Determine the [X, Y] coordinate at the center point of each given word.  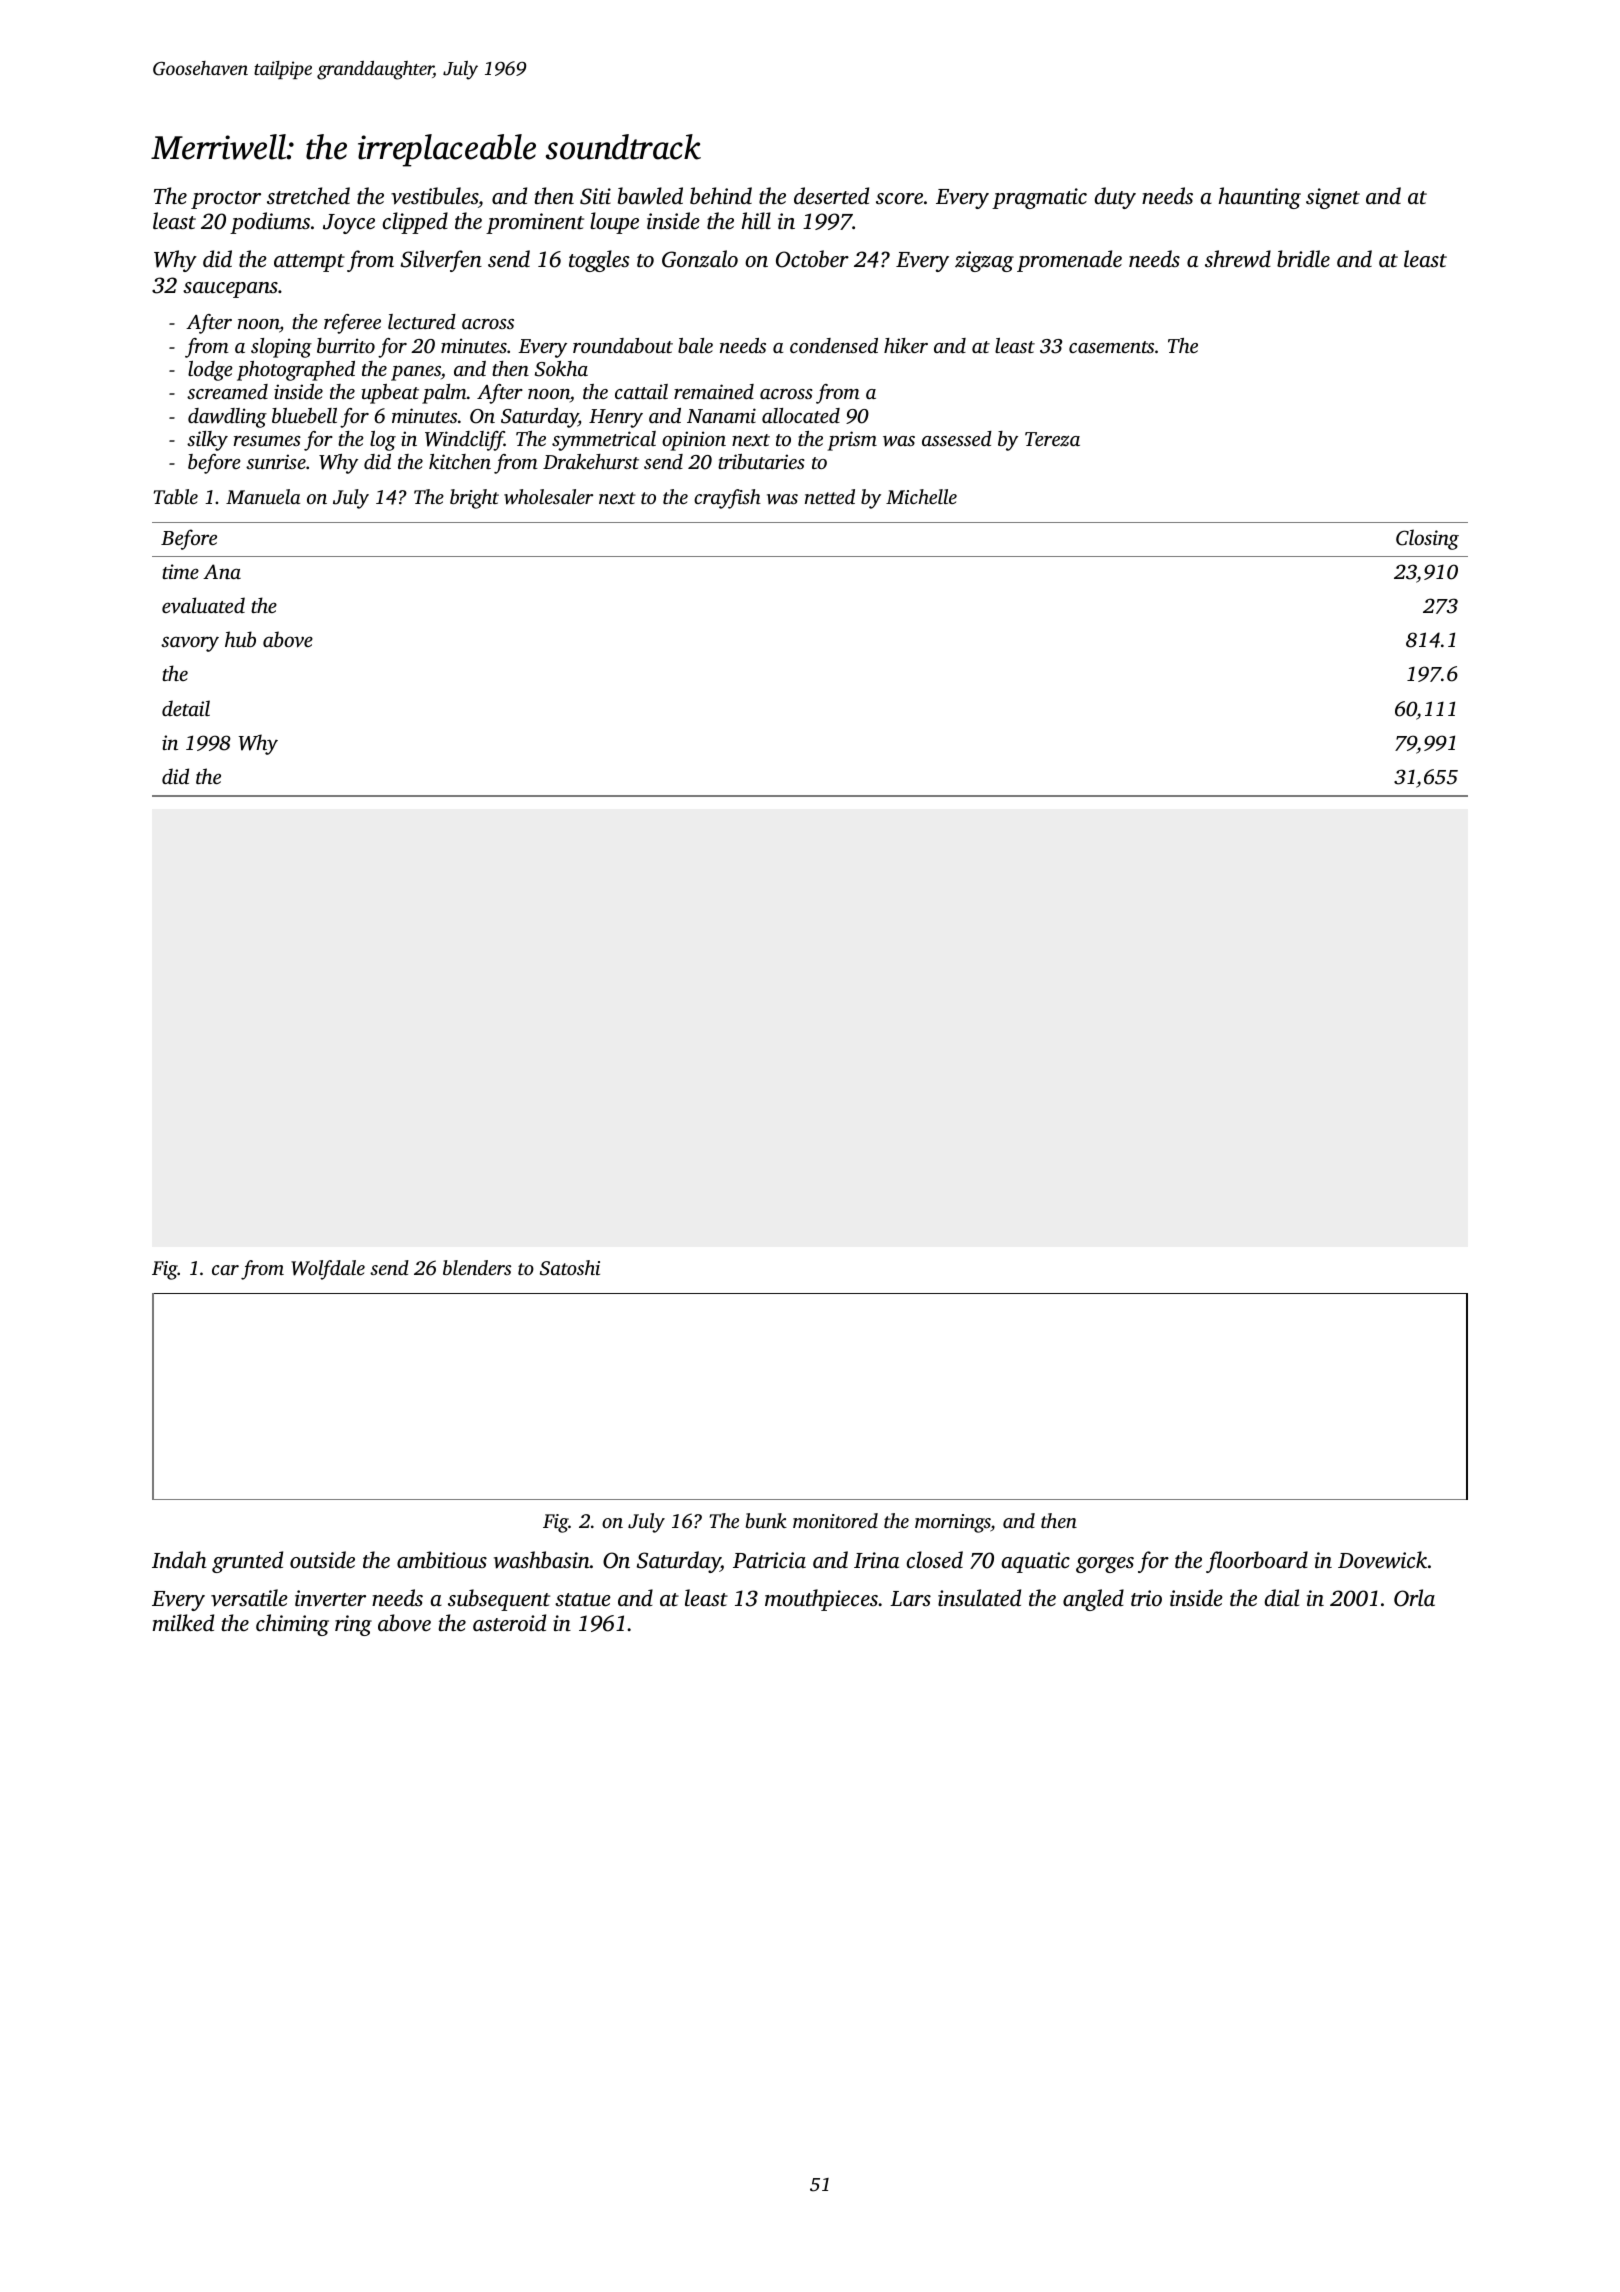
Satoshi [570, 1268]
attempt [309, 263]
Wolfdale [328, 1270]
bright [474, 499]
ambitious [442, 1559]
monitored [835, 1520]
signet [1333, 198]
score [899, 198]
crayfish [727, 499]
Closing [1427, 539]
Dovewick [1382, 1560]
